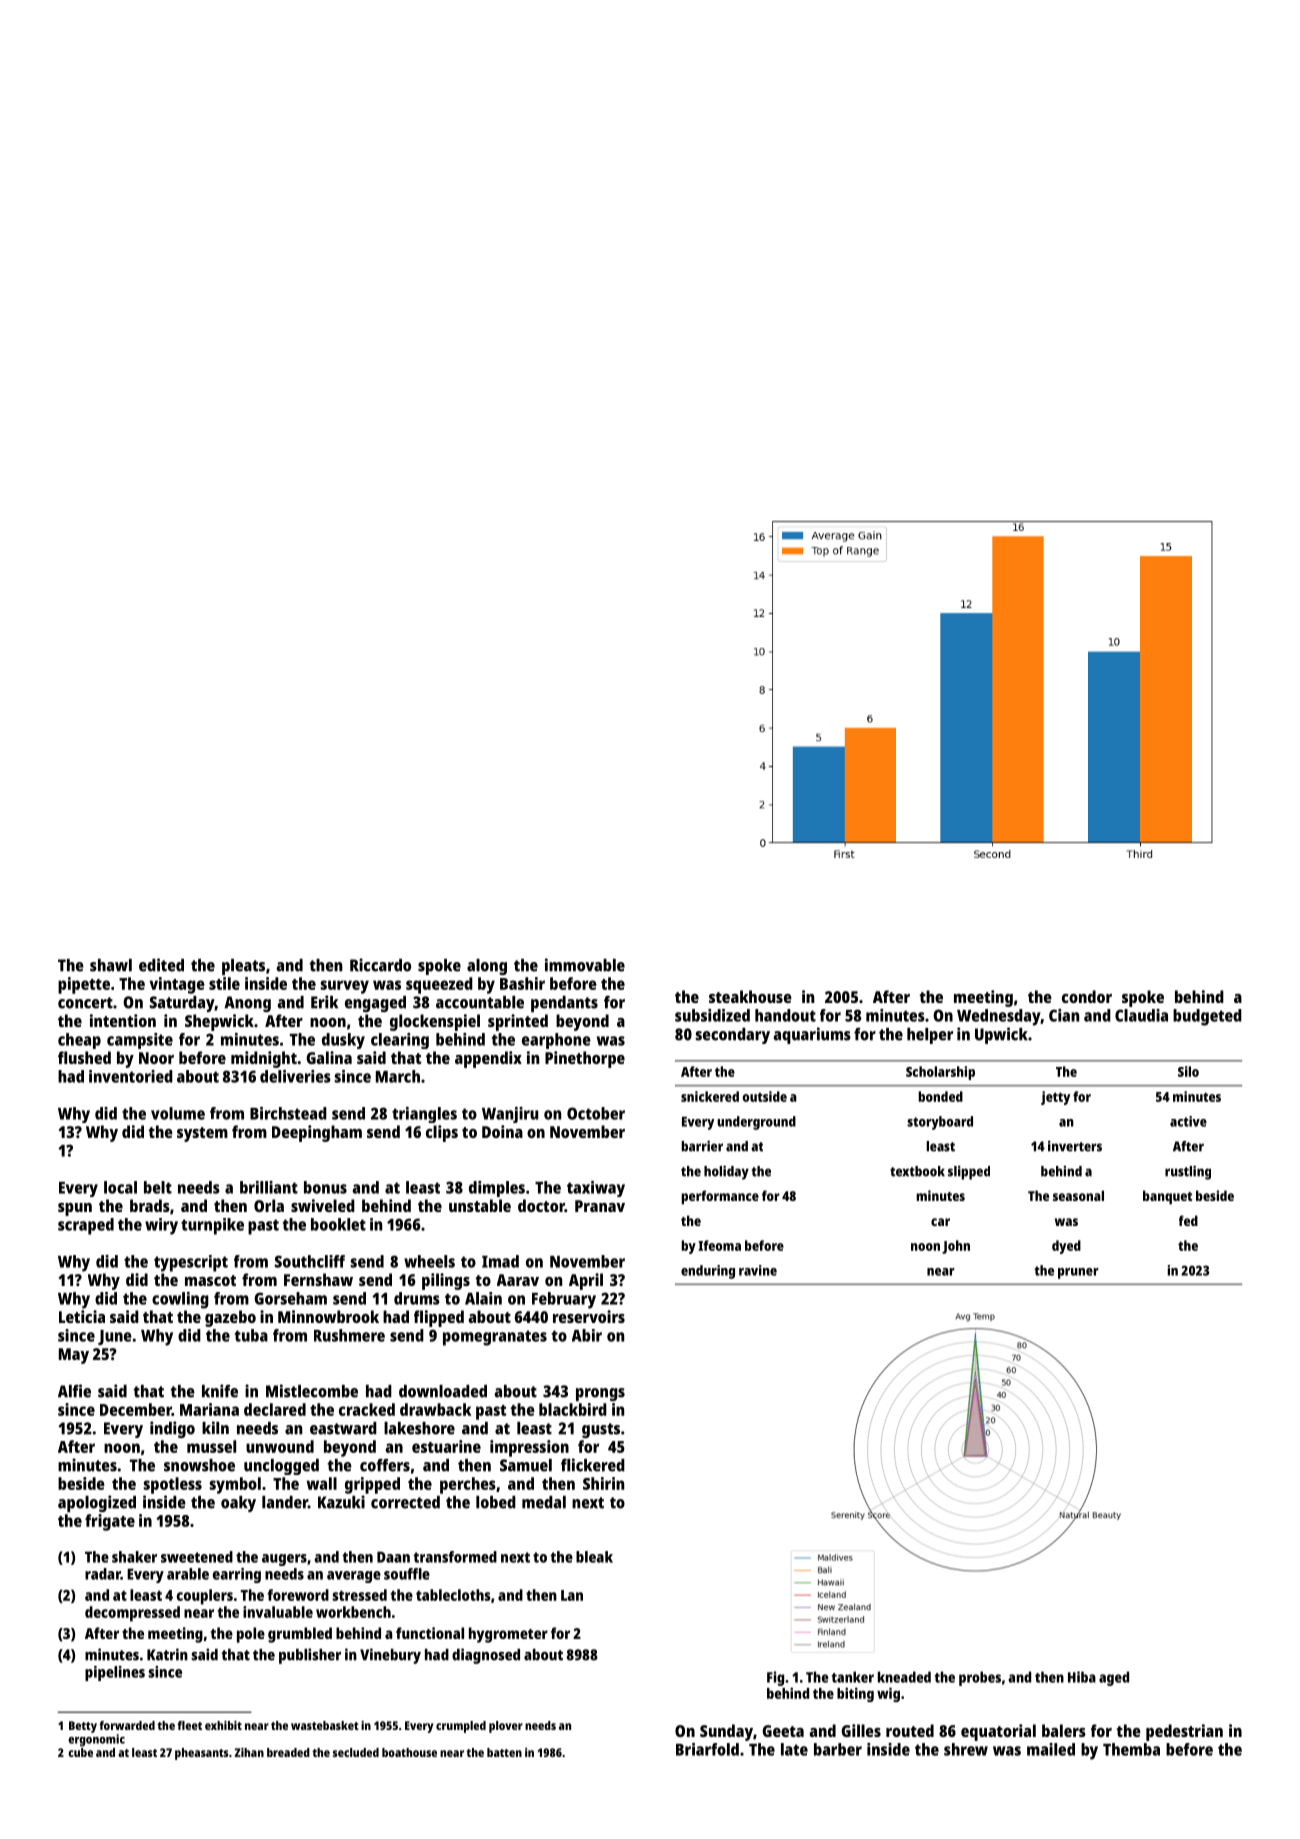 The image size is (1300, 1839). Describe the element at coordinates (110, 1522) in the screenshot. I see `frigate` at that location.
